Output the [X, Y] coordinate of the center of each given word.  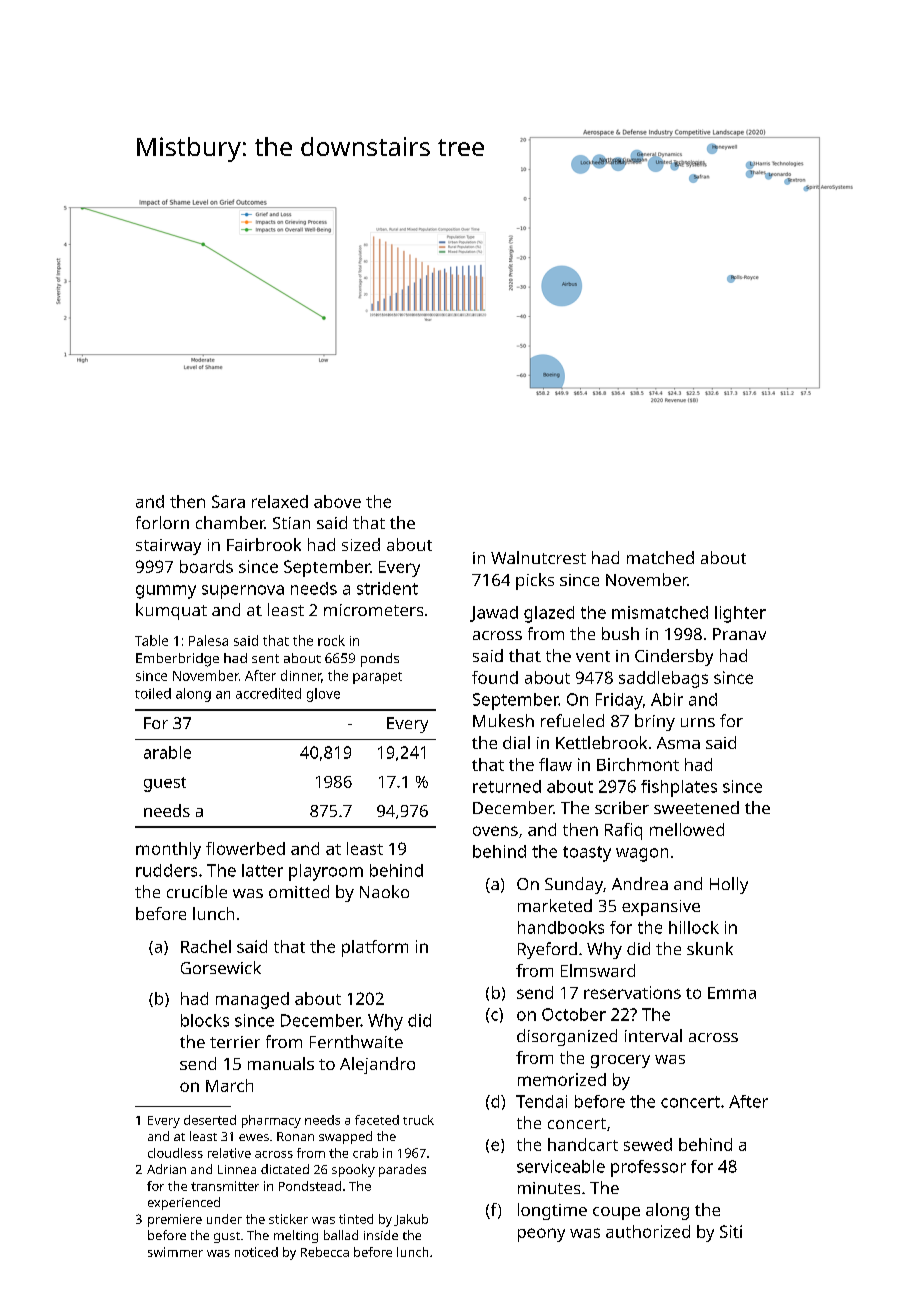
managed [252, 1000]
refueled [572, 720]
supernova [243, 592]
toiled [153, 693]
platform [375, 948]
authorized [648, 1231]
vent [593, 656]
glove [323, 695]
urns [698, 722]
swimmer [175, 1252]
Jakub [411, 1220]
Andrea [640, 883]
